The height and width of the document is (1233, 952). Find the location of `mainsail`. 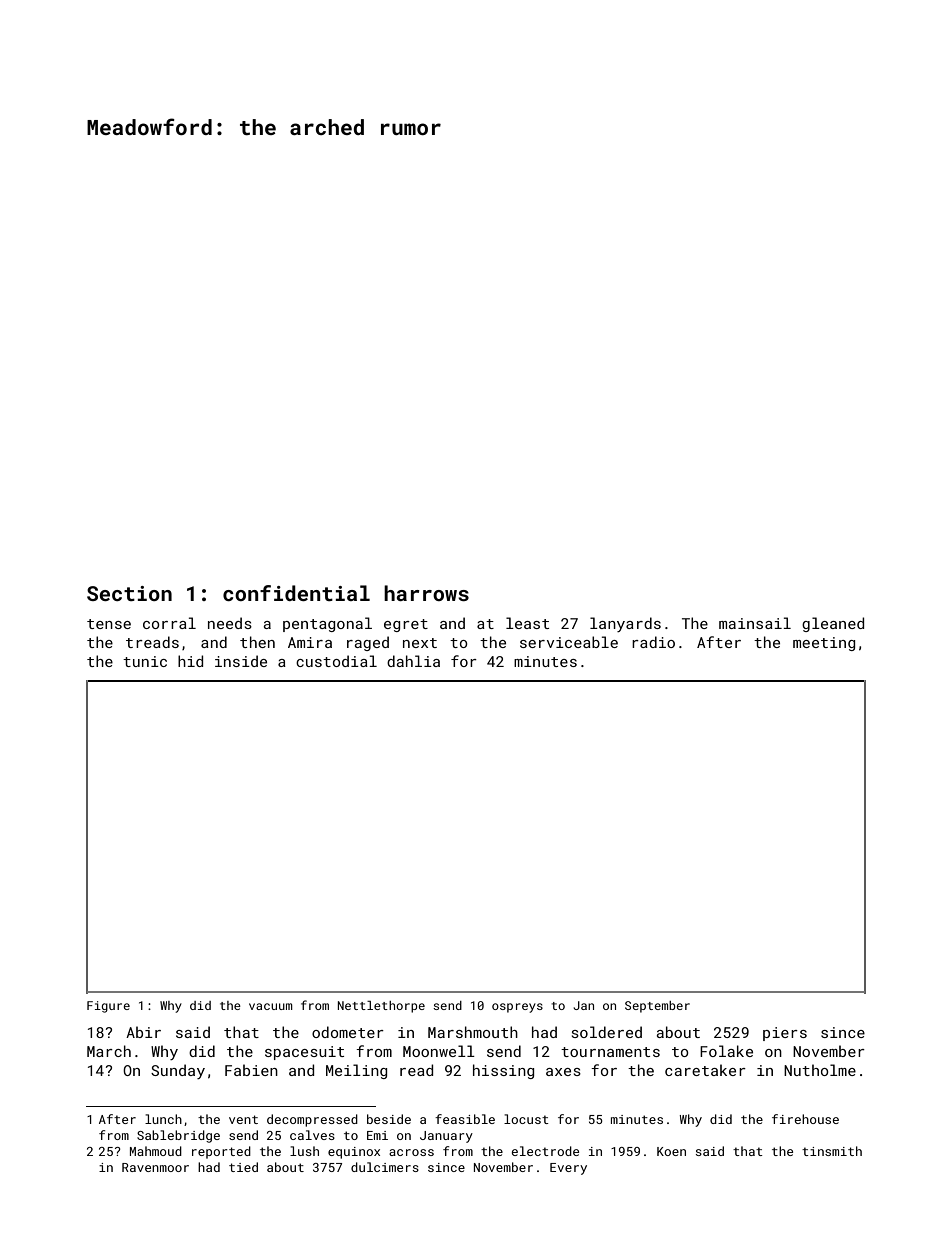

mainsail is located at coordinates (755, 623).
